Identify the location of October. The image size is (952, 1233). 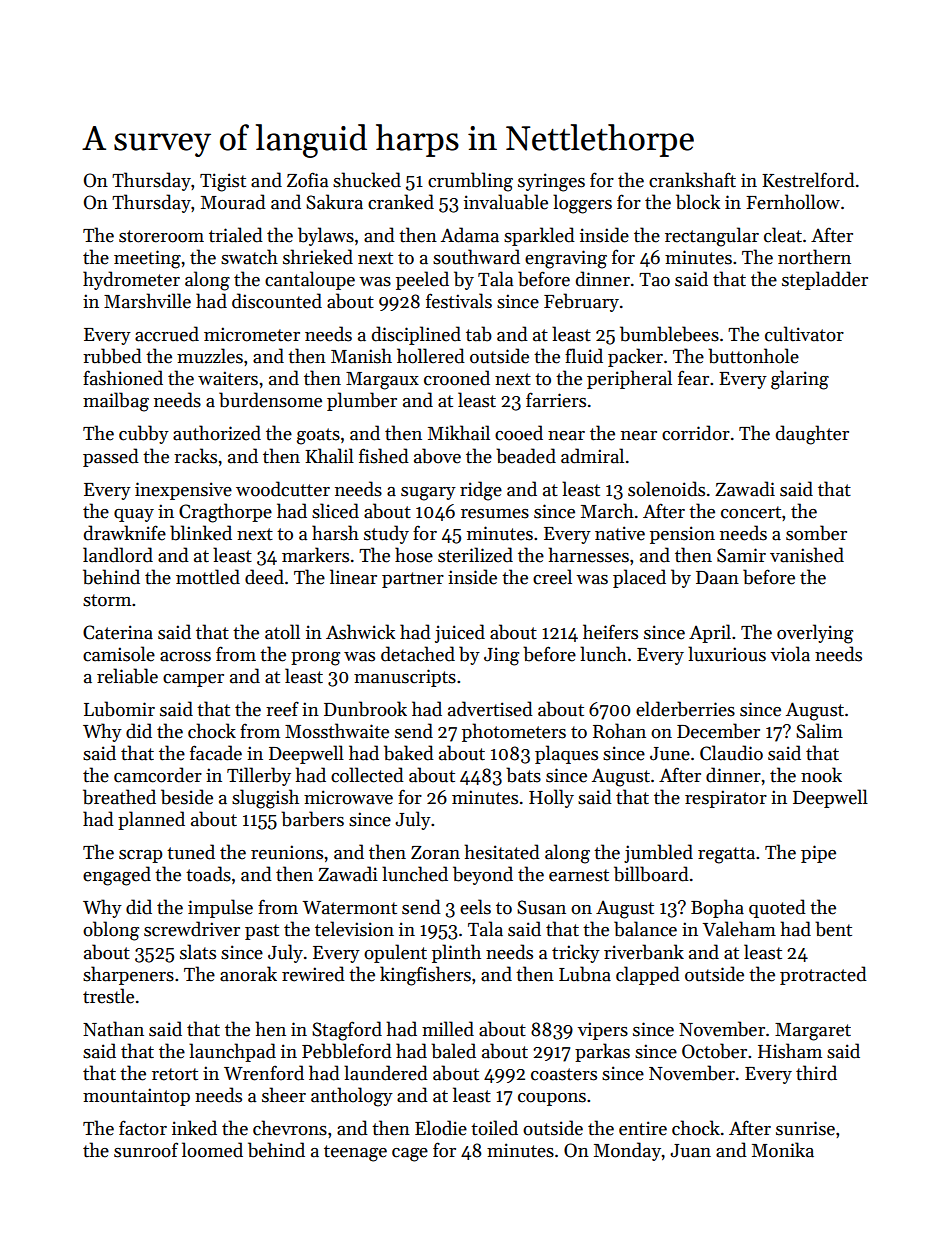
(714, 1051).
